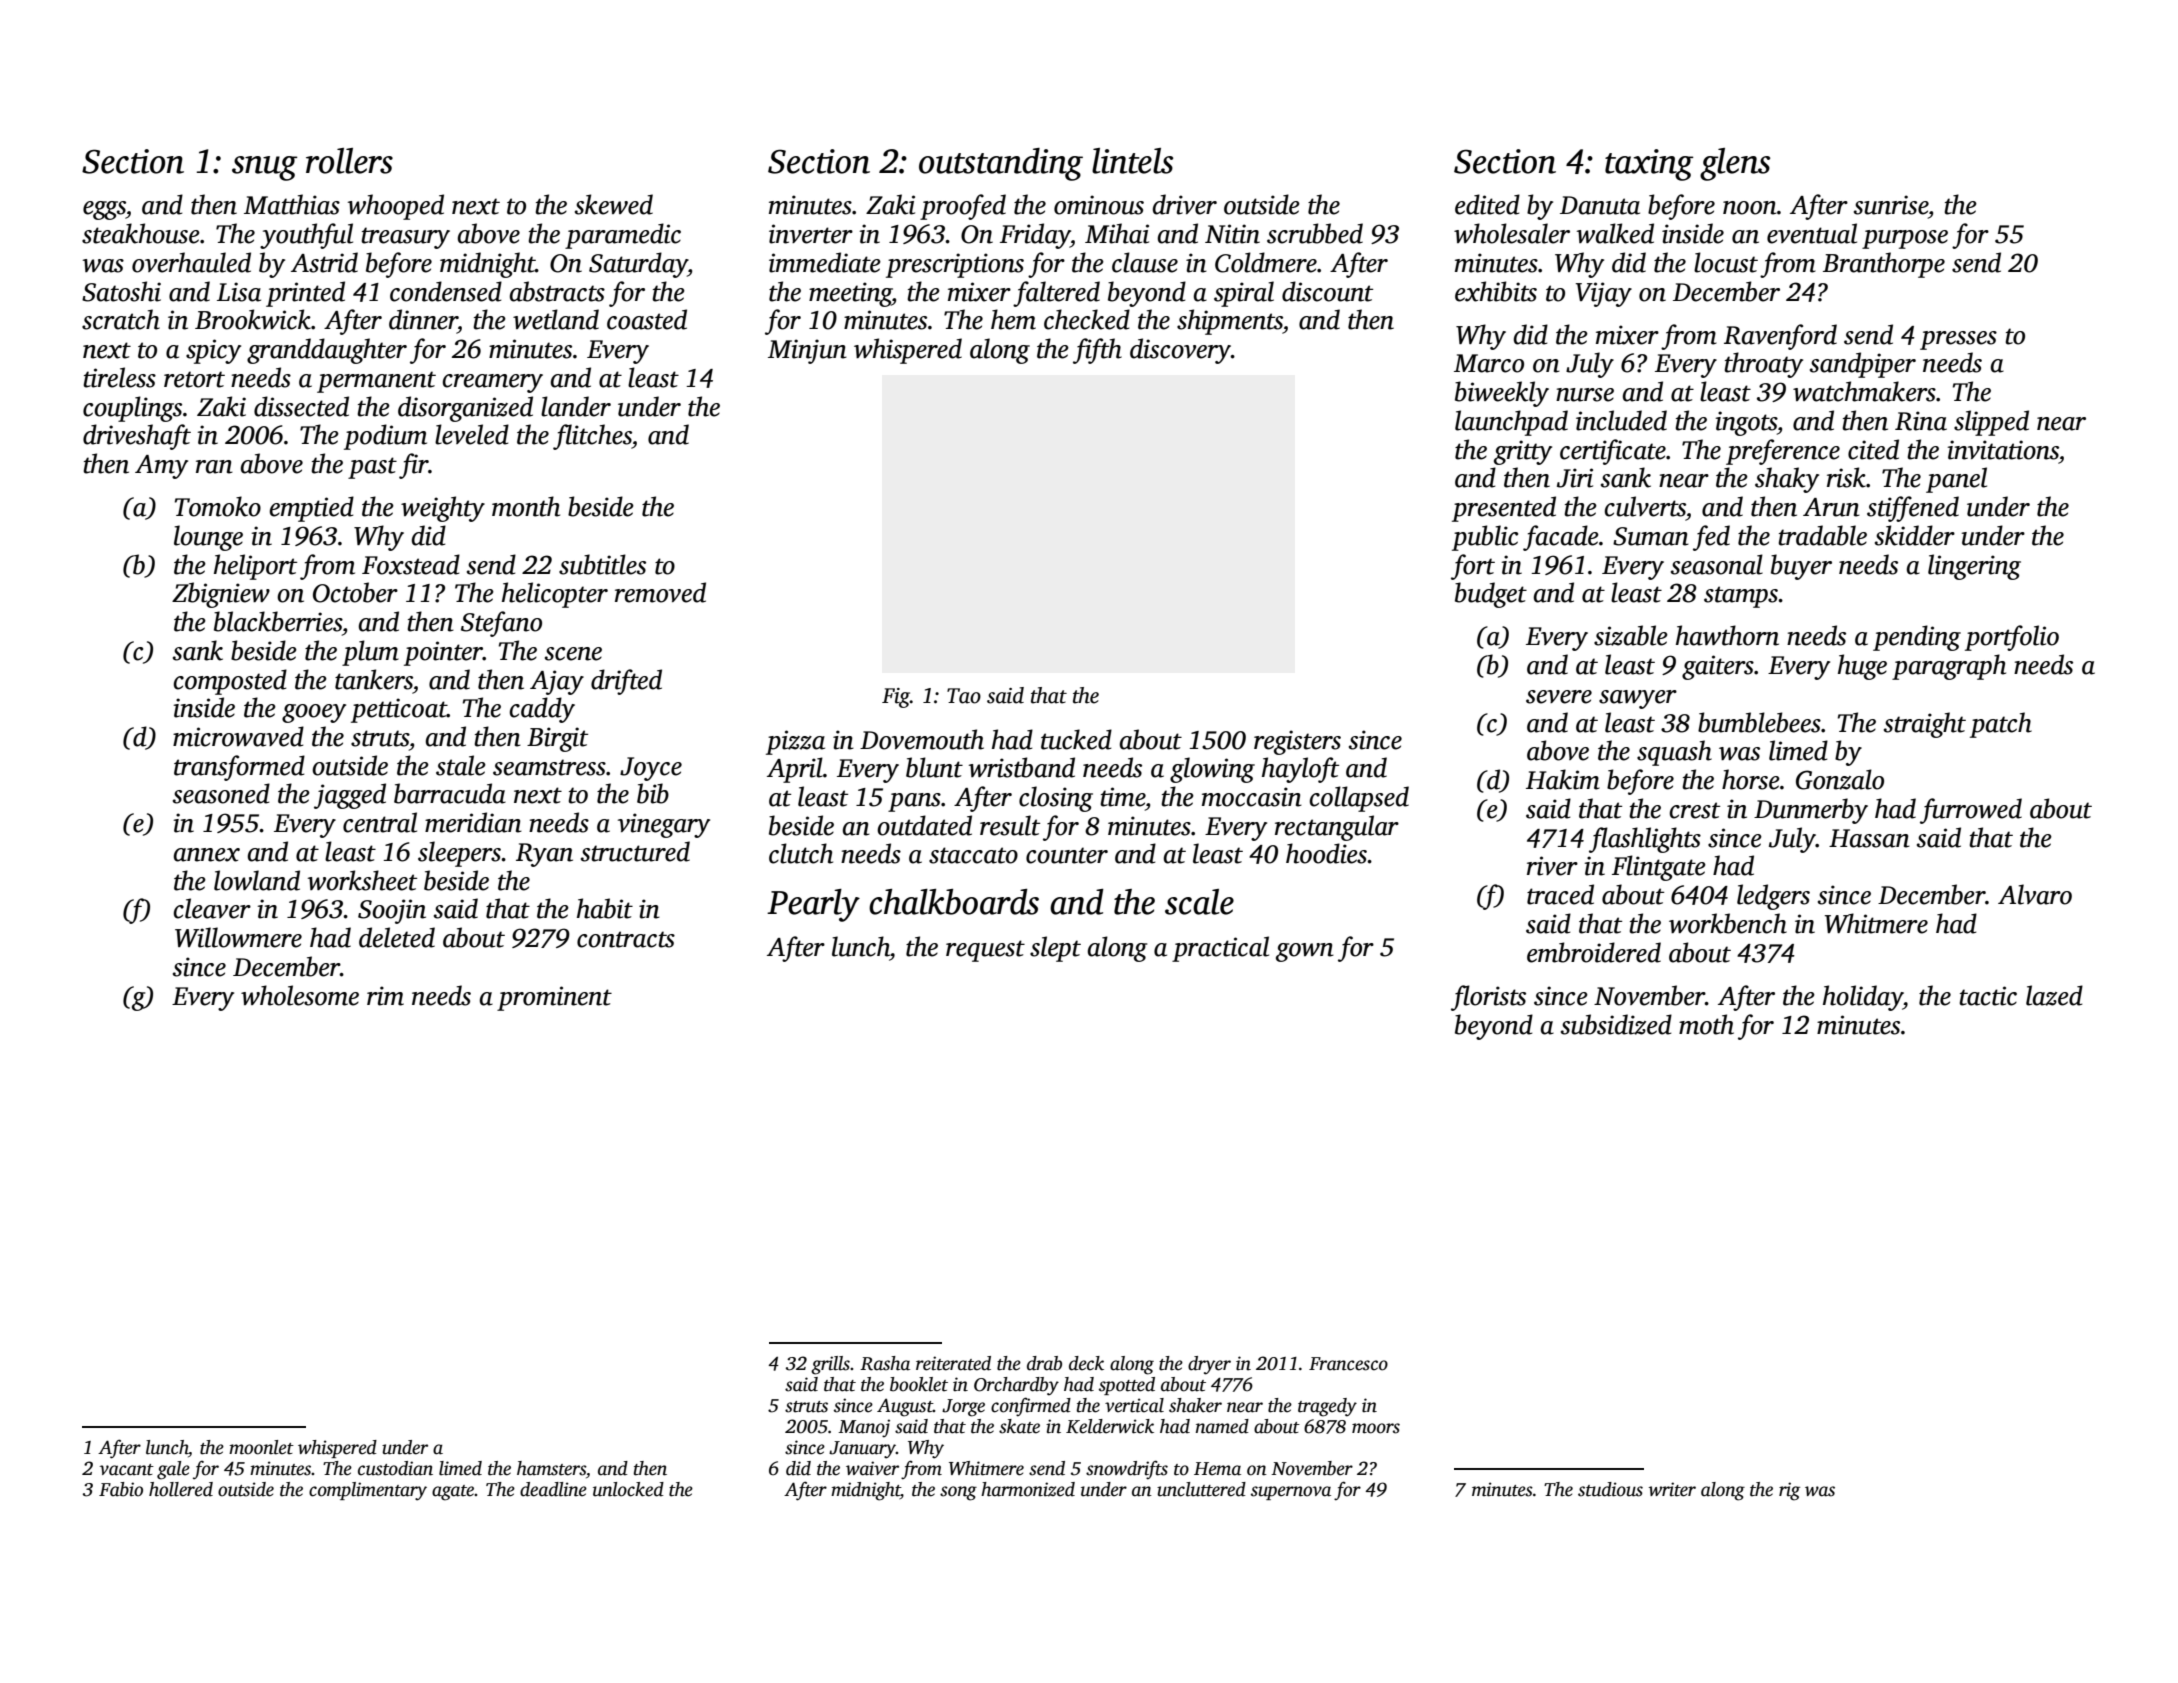  I want to click on Suman, so click(1651, 536).
